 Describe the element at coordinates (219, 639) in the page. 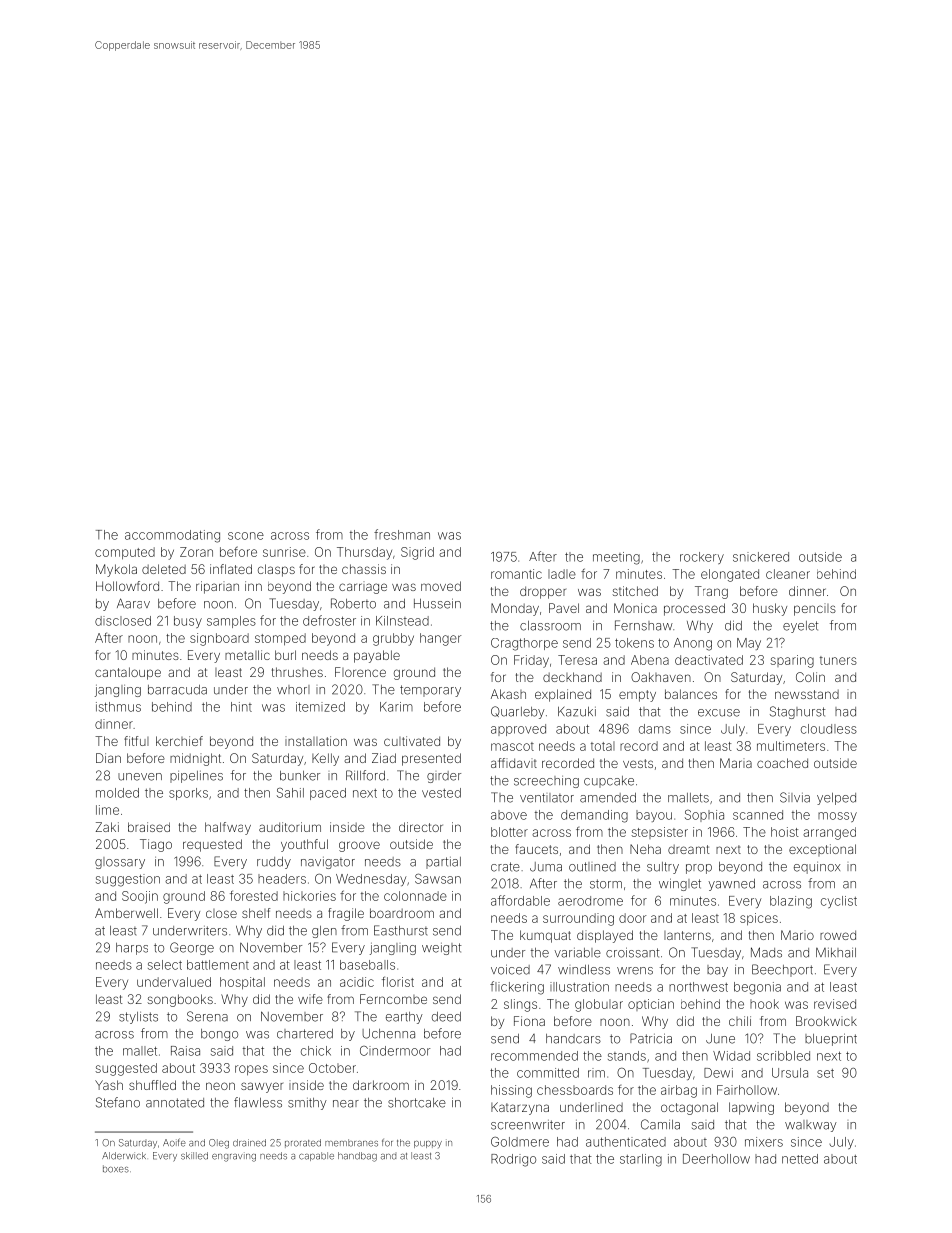

I see `signboard` at that location.
